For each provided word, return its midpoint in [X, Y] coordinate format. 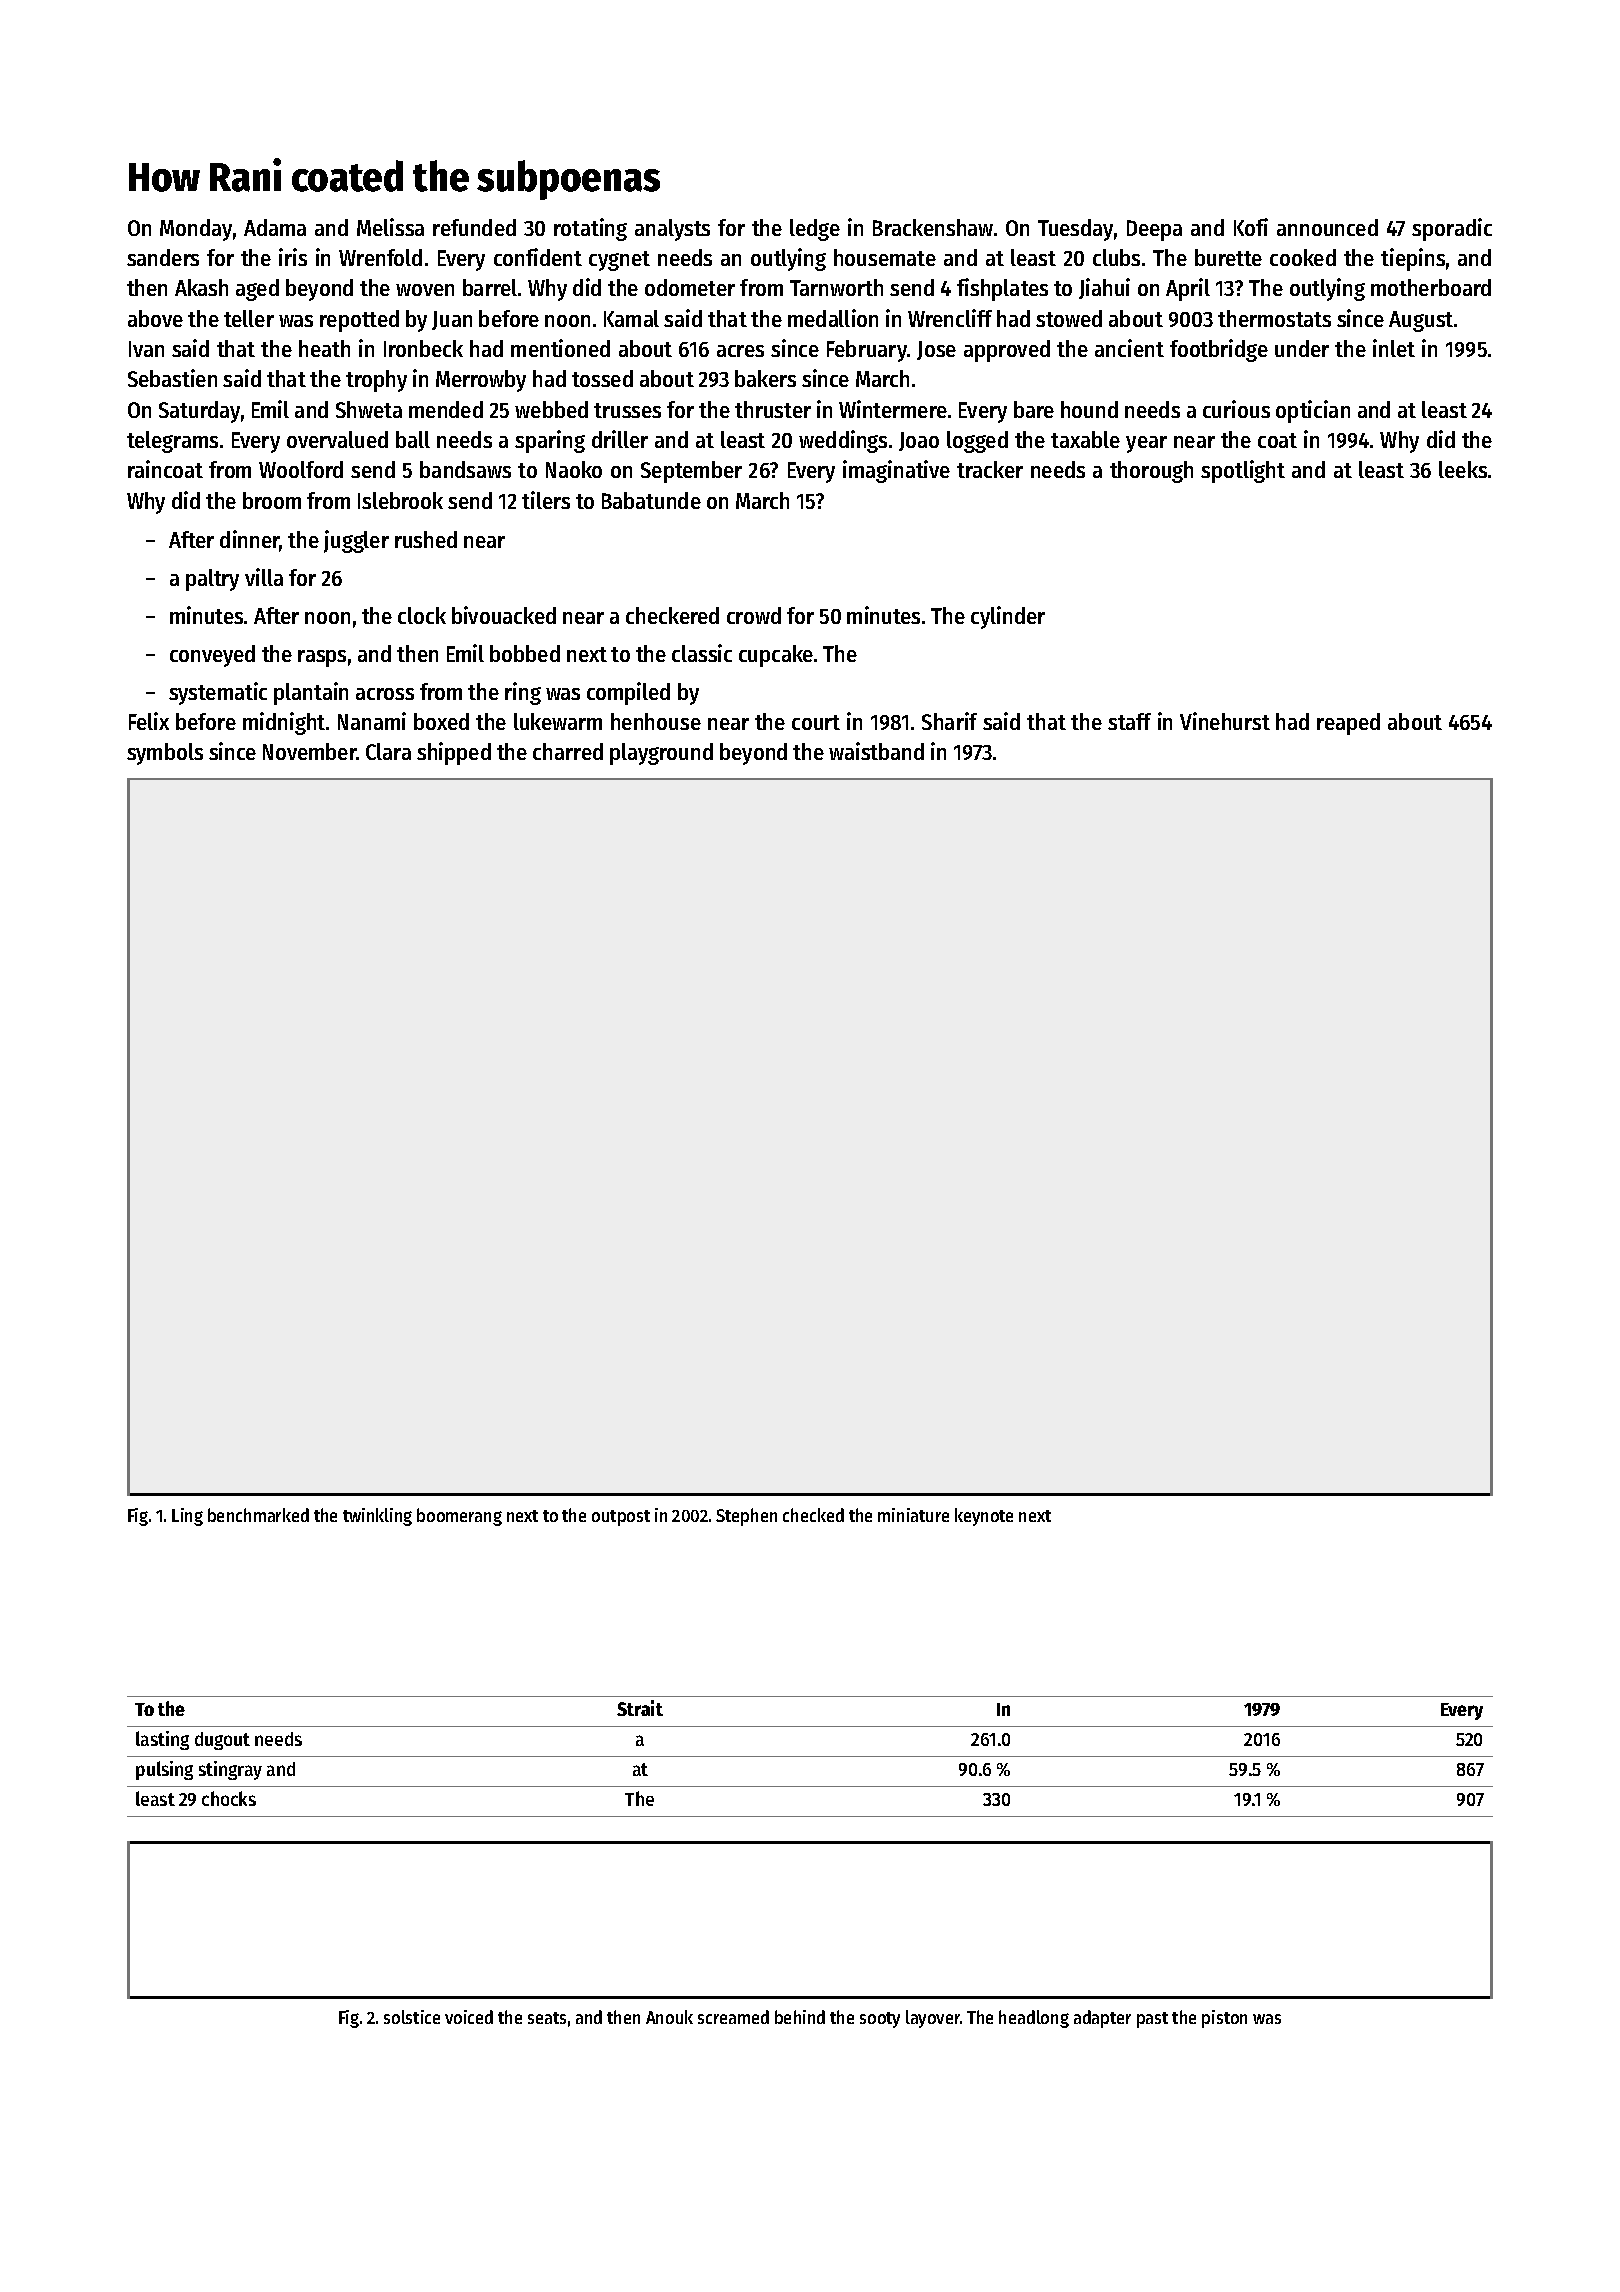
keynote [984, 1517]
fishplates [1002, 289]
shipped [454, 753]
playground [661, 754]
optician [1313, 411]
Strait [640, 1708]
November [310, 751]
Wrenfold [380, 257]
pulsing [164, 1770]
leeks [1463, 469]
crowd [754, 615]
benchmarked [258, 1515]
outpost [621, 1518]
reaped [1348, 724]
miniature [913, 1515]
